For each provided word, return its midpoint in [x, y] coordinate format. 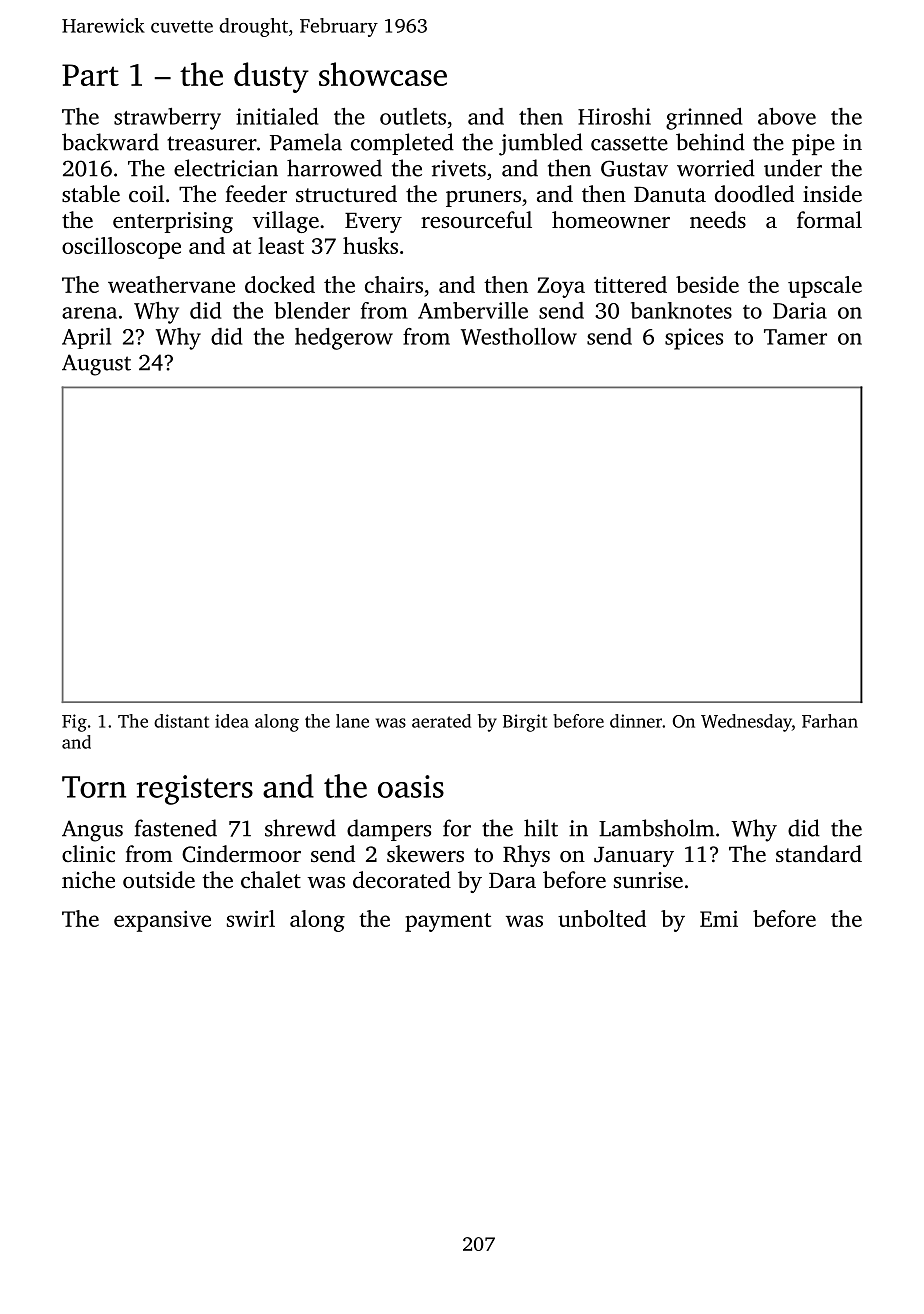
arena [89, 313]
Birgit [525, 723]
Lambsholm [656, 828]
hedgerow [344, 339]
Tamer [795, 337]
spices [694, 339]
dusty [271, 77]
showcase [383, 74]
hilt [541, 828]
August [96, 365]
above [787, 116]
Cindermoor [241, 854]
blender [312, 310]
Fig [74, 723]
